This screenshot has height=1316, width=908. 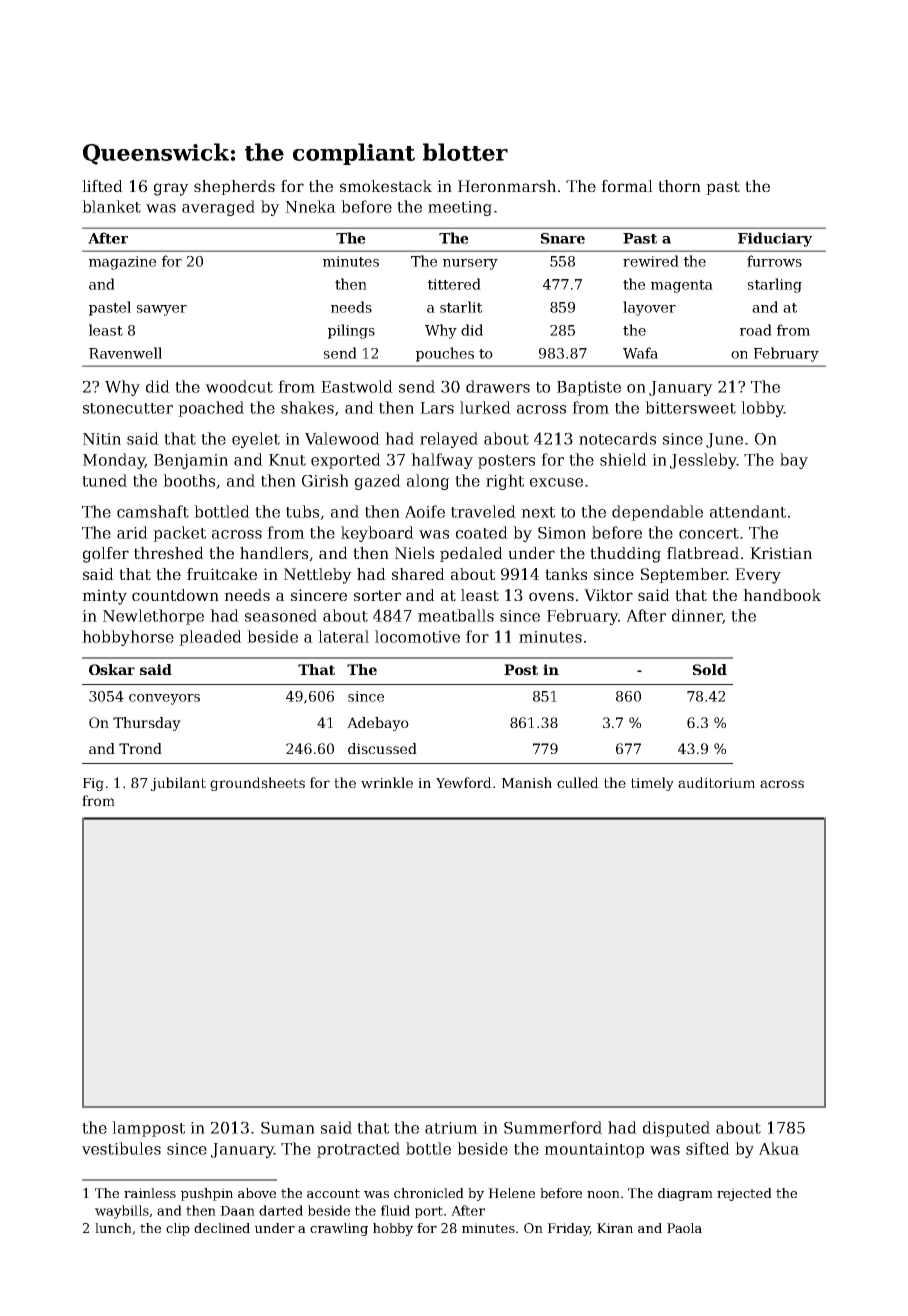 What do you see at coordinates (460, 208) in the screenshot?
I see `meeting` at bounding box center [460, 208].
